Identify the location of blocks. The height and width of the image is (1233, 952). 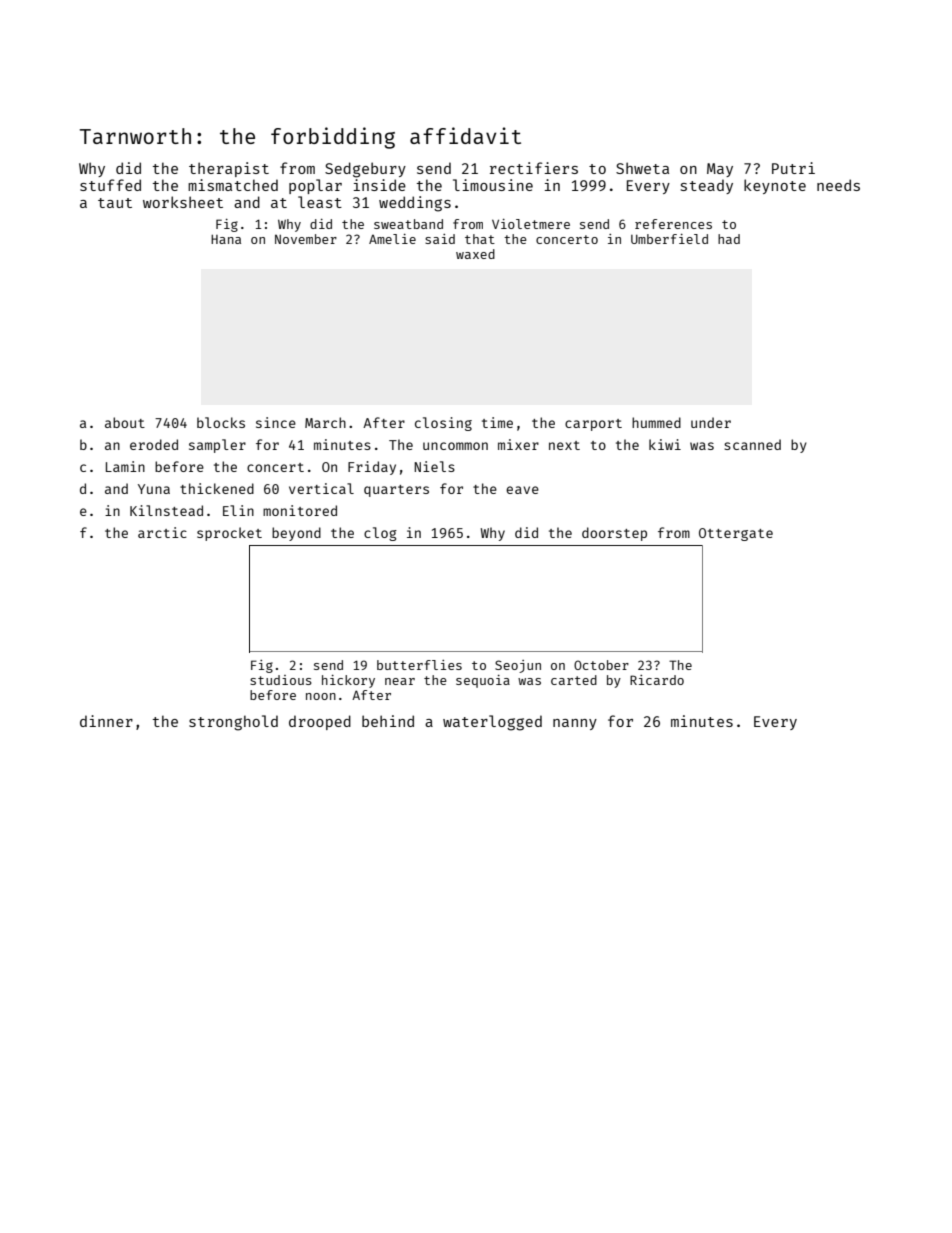
(221, 422).
